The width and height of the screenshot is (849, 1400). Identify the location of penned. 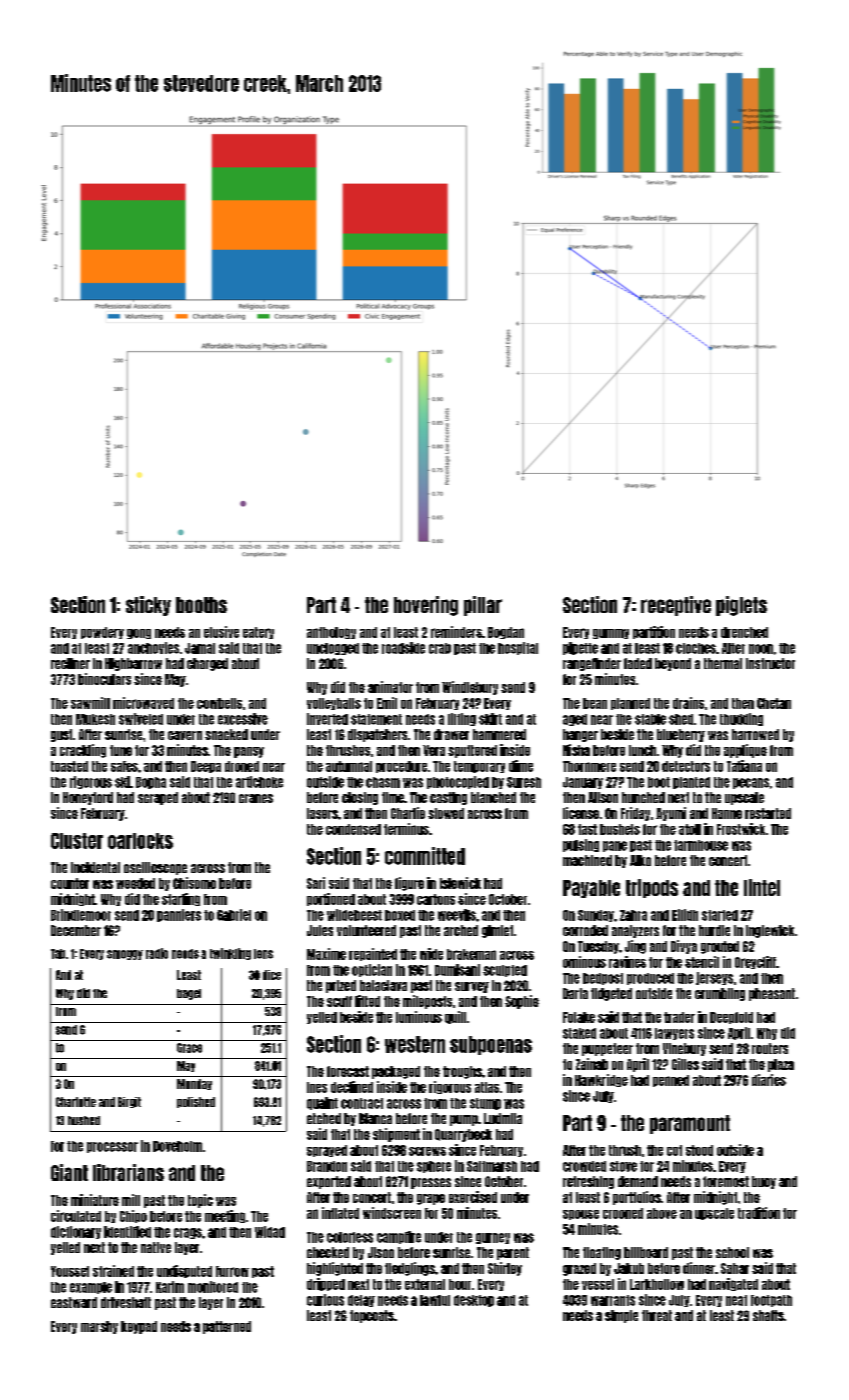
(671, 1081).
